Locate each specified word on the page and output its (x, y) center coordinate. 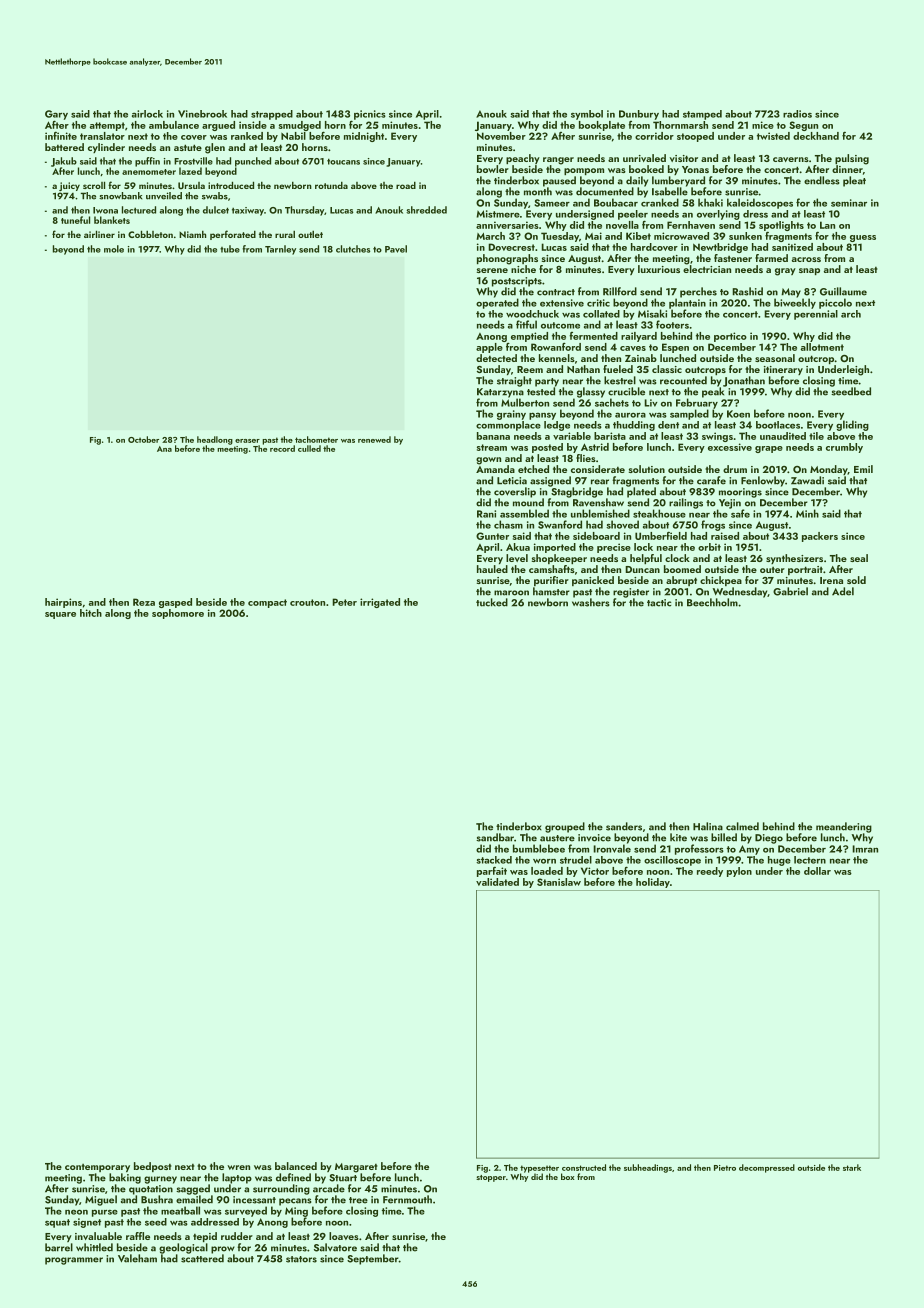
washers (590, 602)
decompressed (767, 1168)
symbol (587, 115)
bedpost (153, 1167)
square (60, 615)
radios (797, 114)
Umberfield (661, 536)
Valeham (137, 1258)
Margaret (356, 1168)
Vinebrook (202, 114)
